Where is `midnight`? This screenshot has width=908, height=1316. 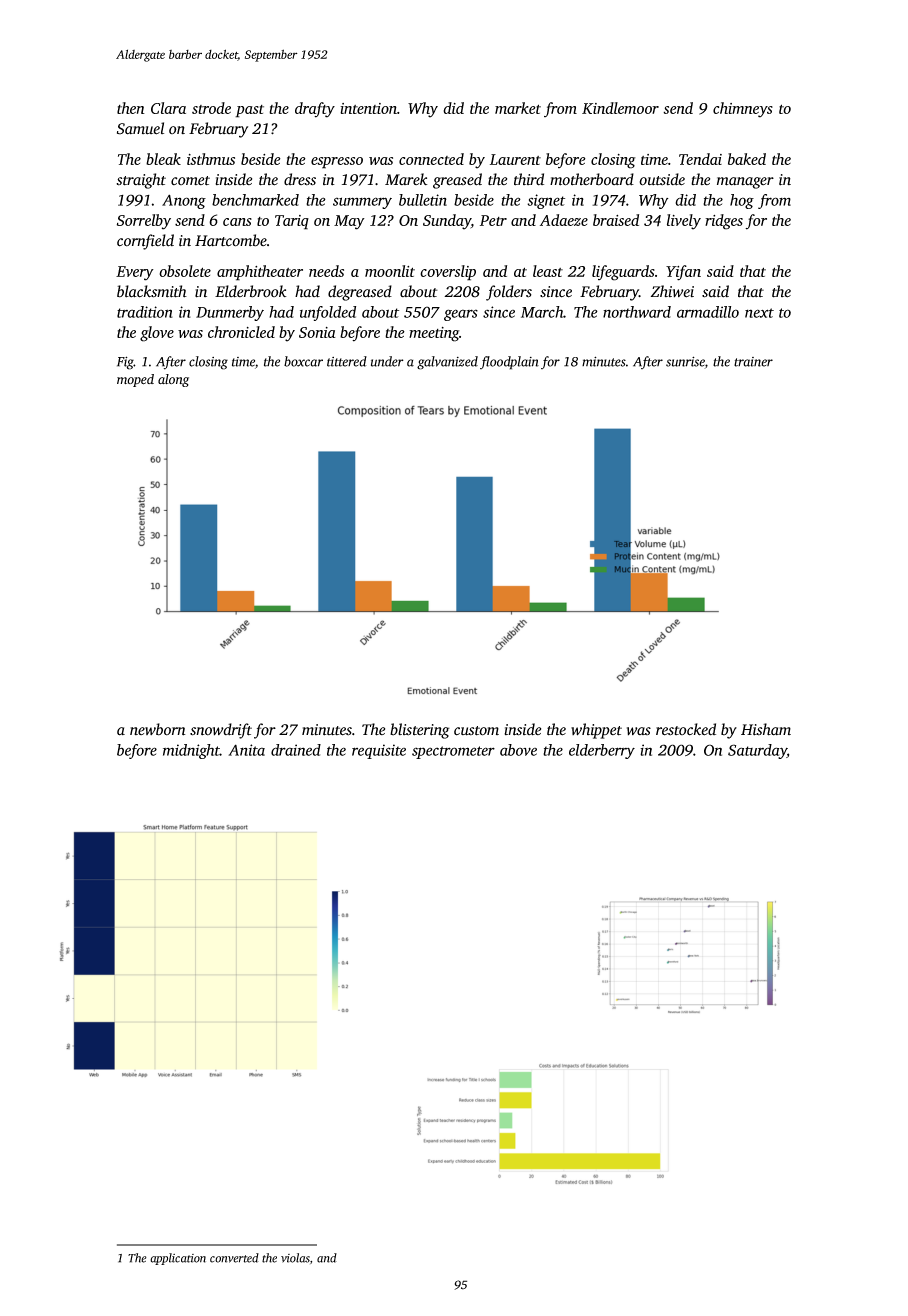 midnight is located at coordinates (191, 751).
